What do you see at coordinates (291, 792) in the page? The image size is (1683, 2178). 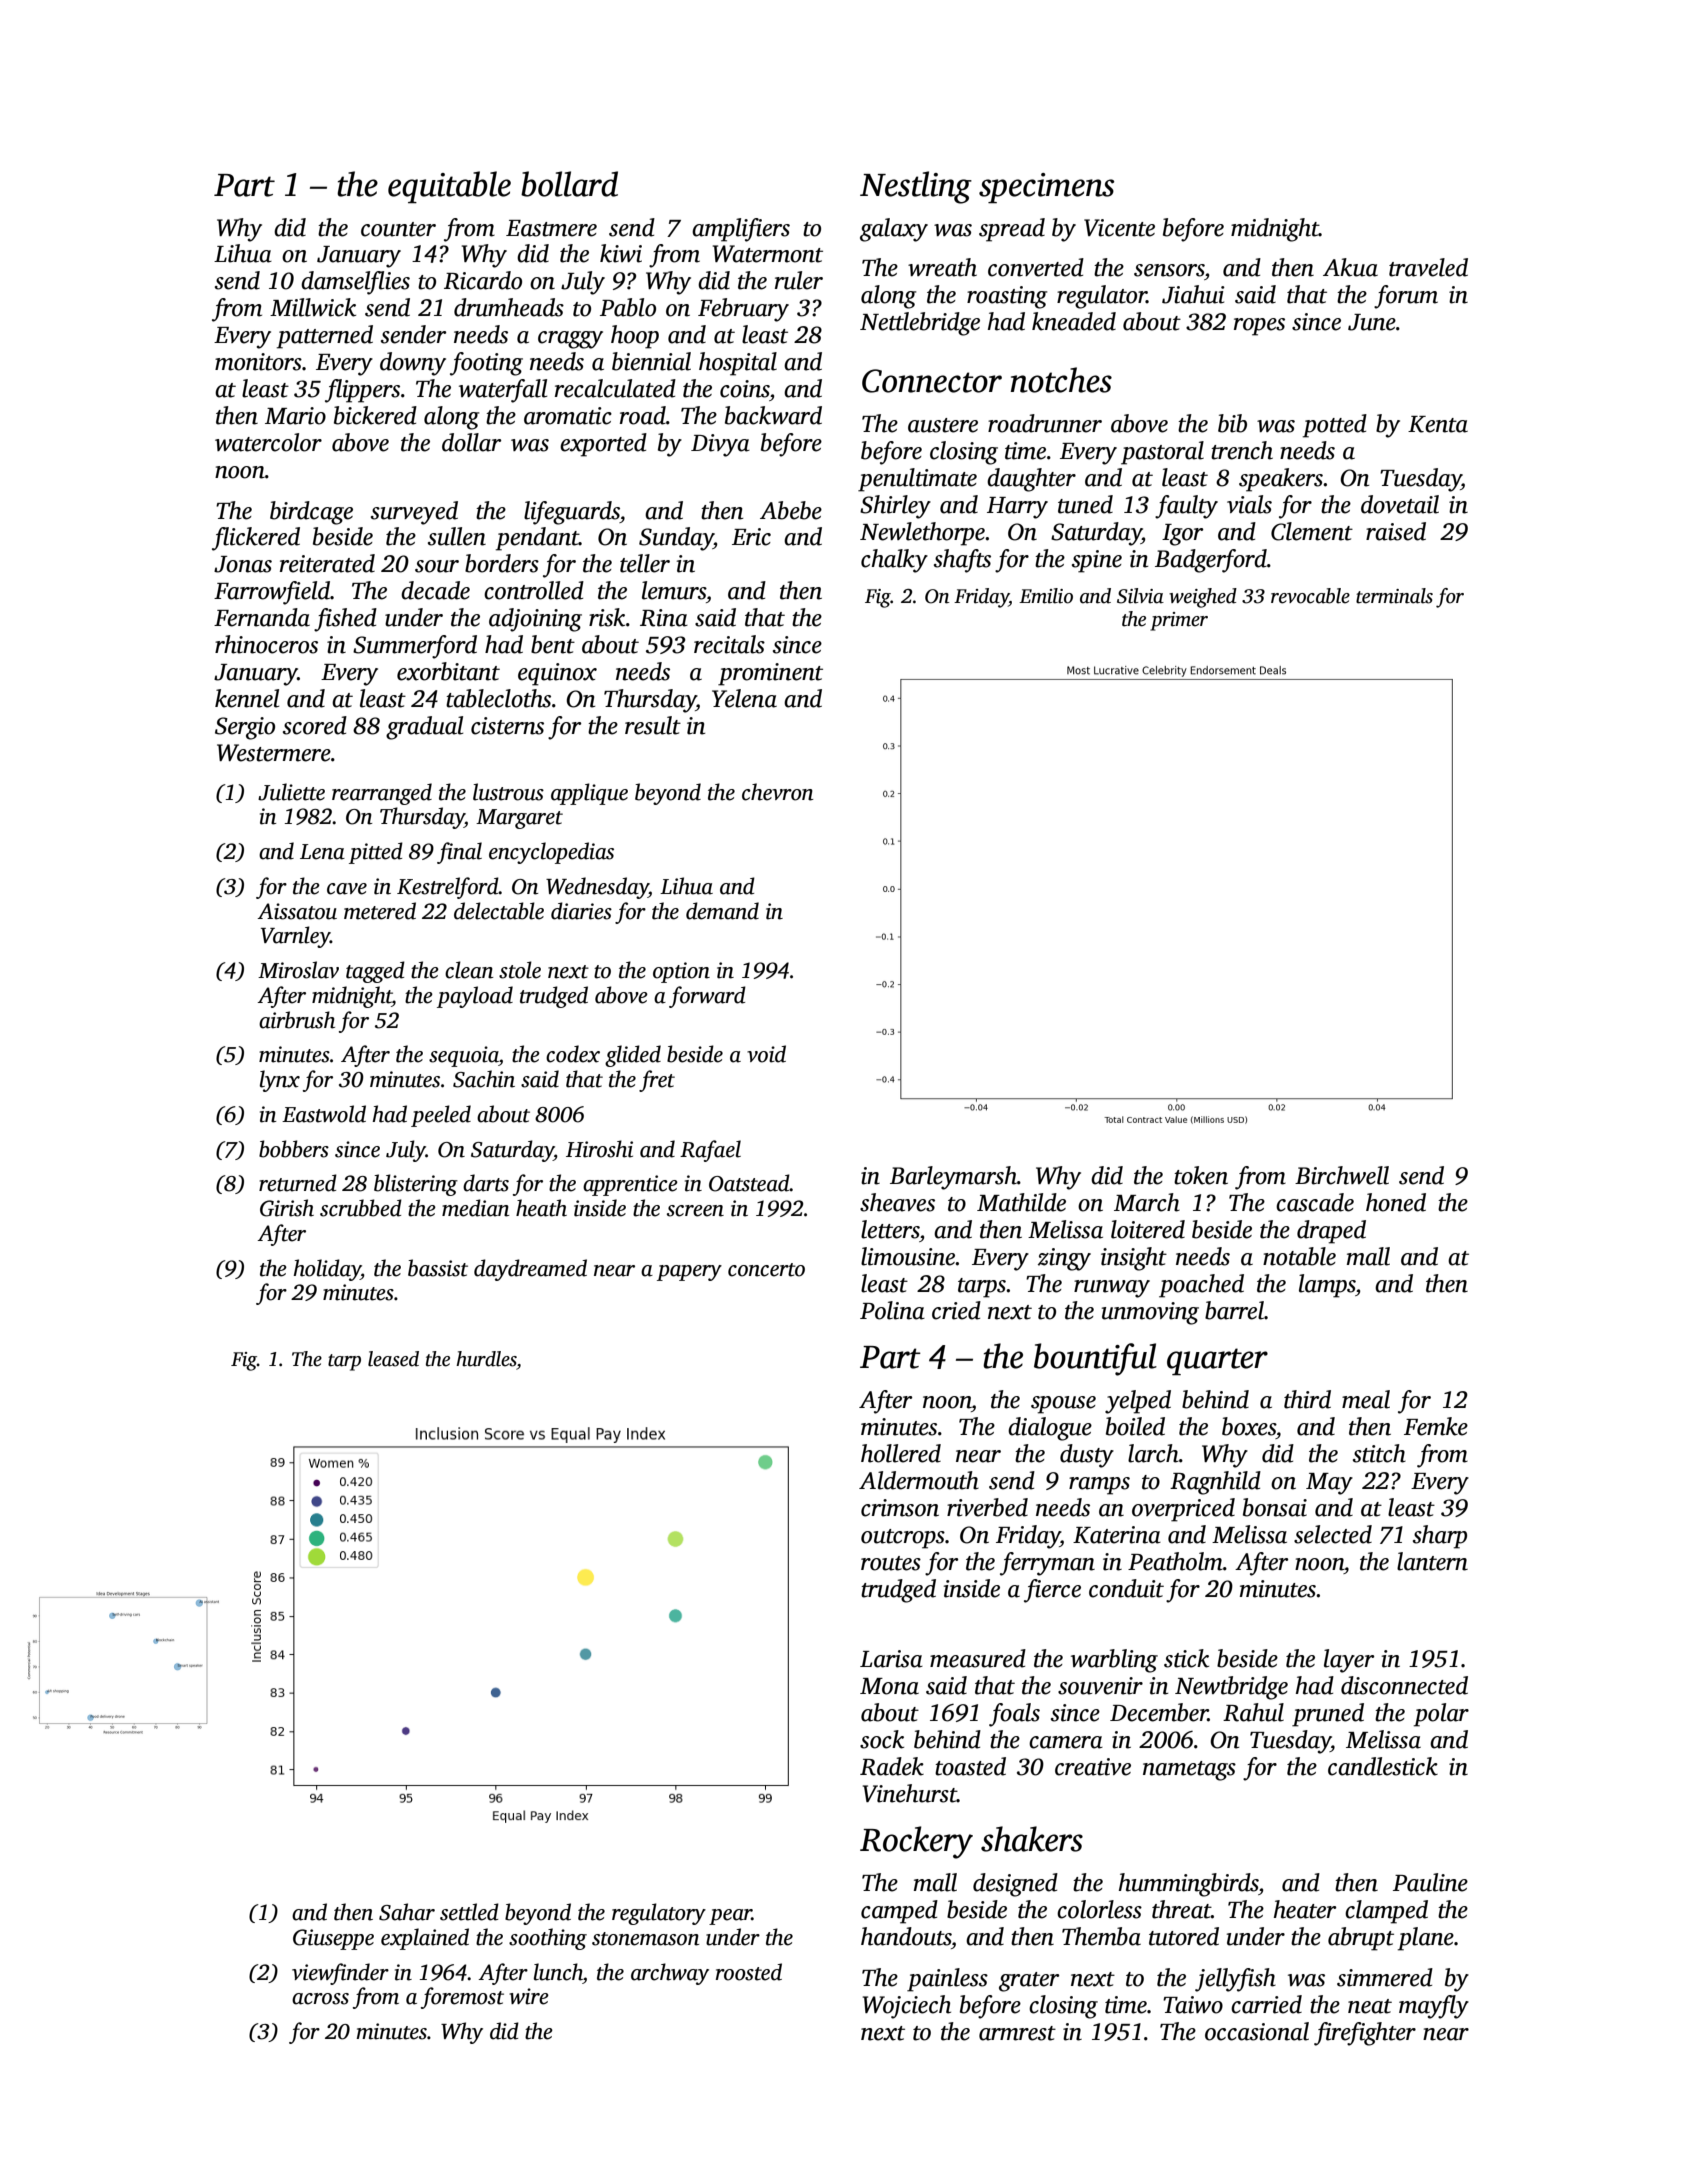 I see `Juliette` at bounding box center [291, 792].
